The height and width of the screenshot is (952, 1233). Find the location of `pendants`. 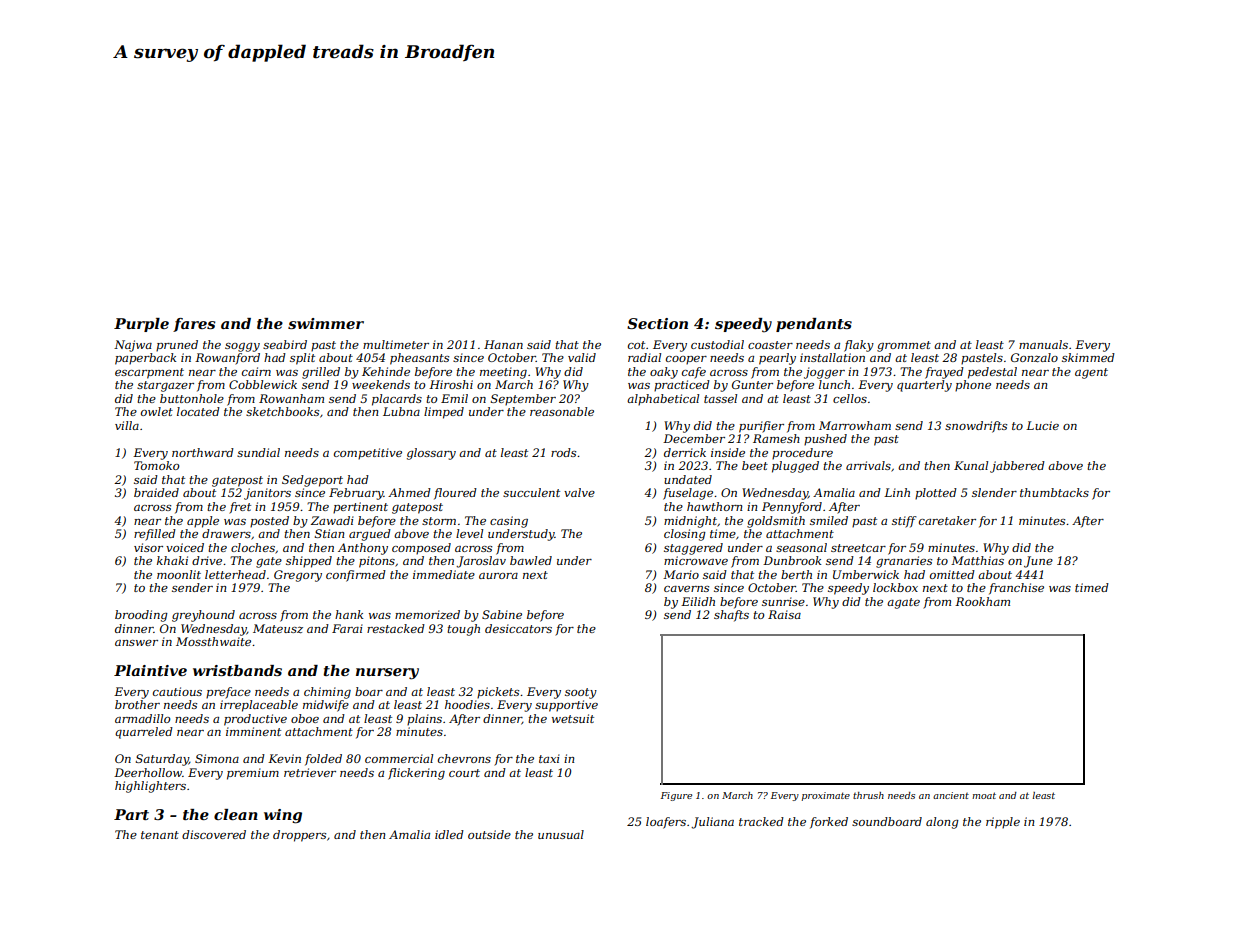

pendants is located at coordinates (814, 325).
